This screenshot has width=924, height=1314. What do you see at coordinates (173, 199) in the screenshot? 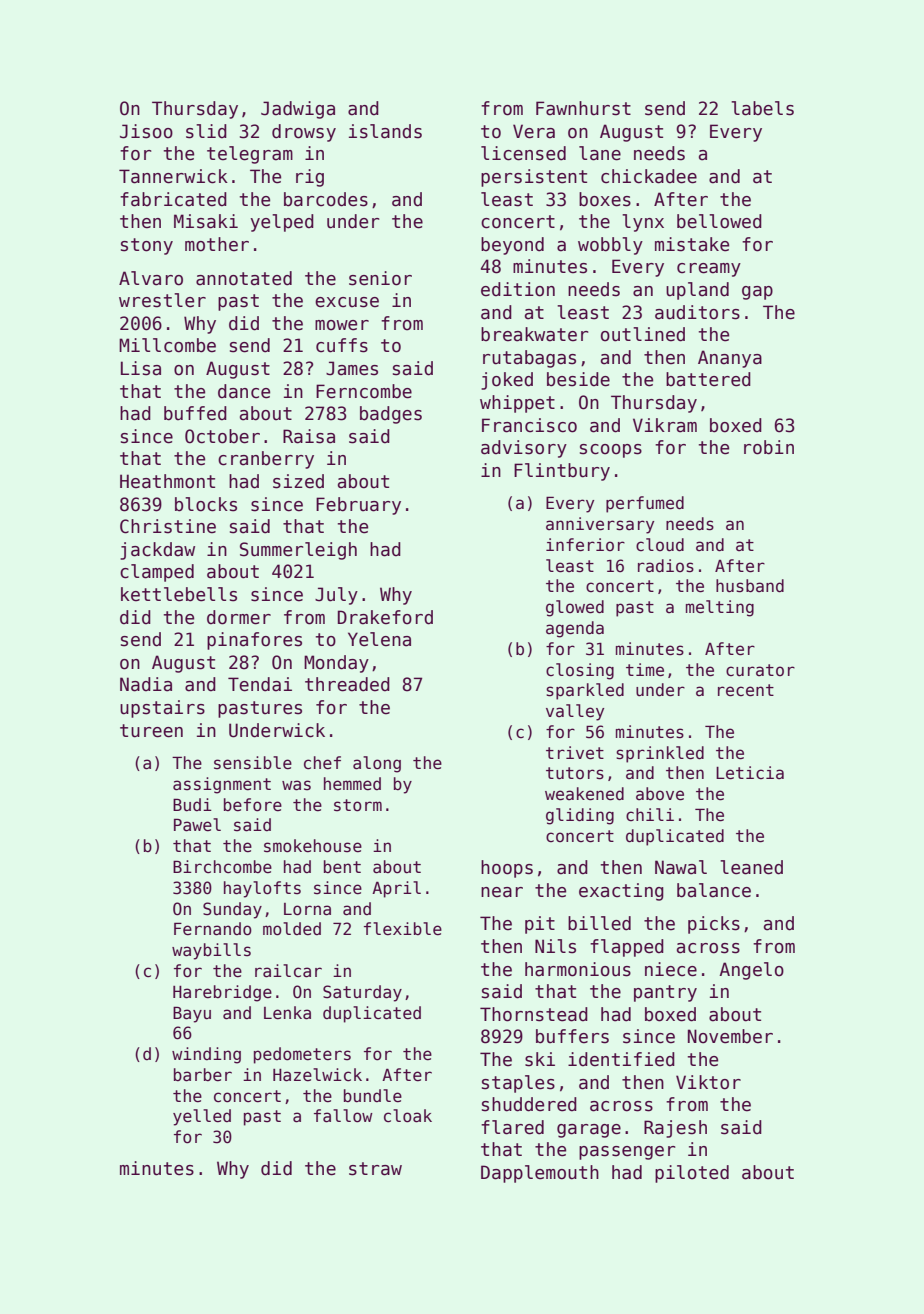
I see `fabricated` at bounding box center [173, 199].
